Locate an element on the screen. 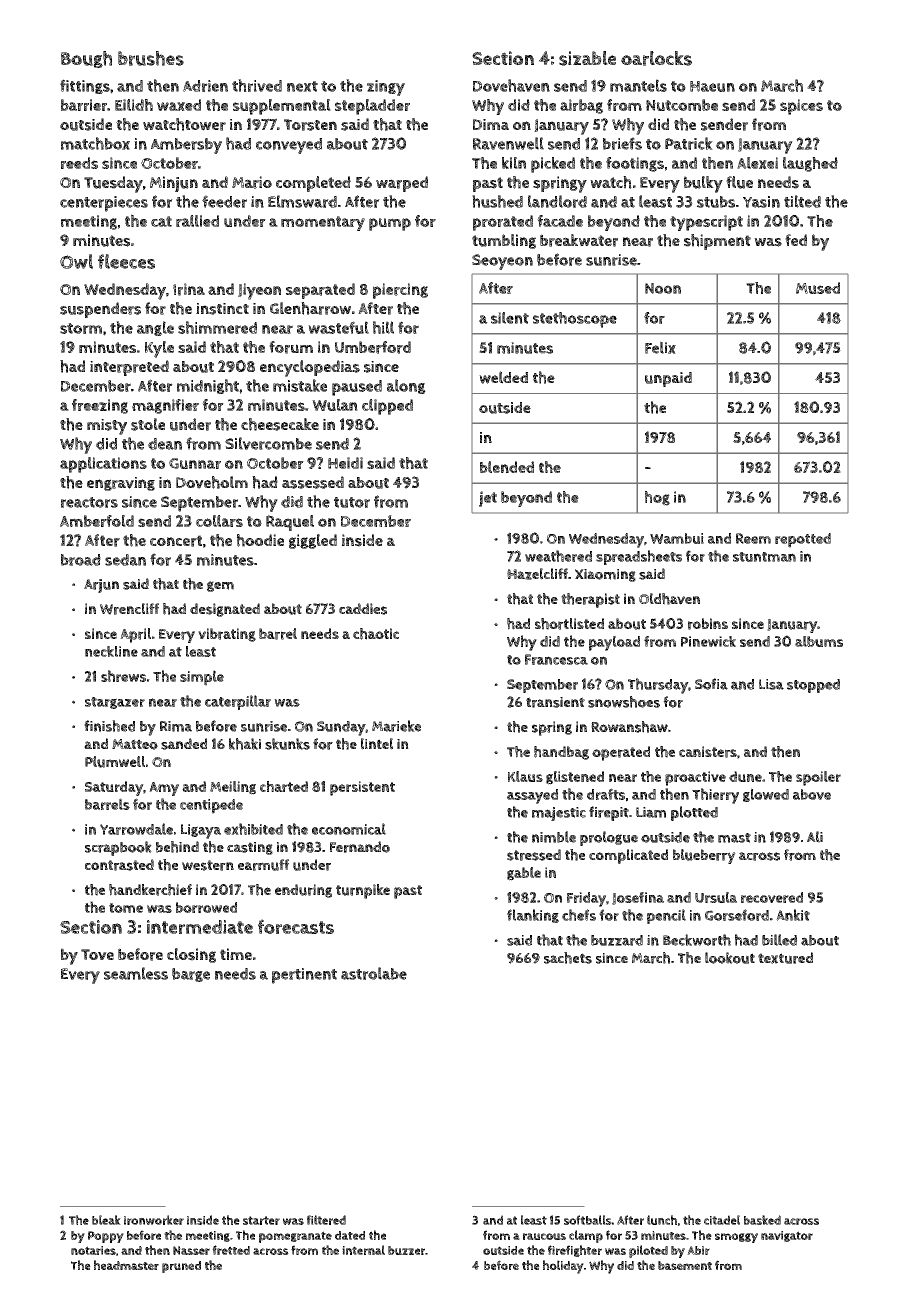 This screenshot has height=1316, width=908. concert is located at coordinates (176, 541).
